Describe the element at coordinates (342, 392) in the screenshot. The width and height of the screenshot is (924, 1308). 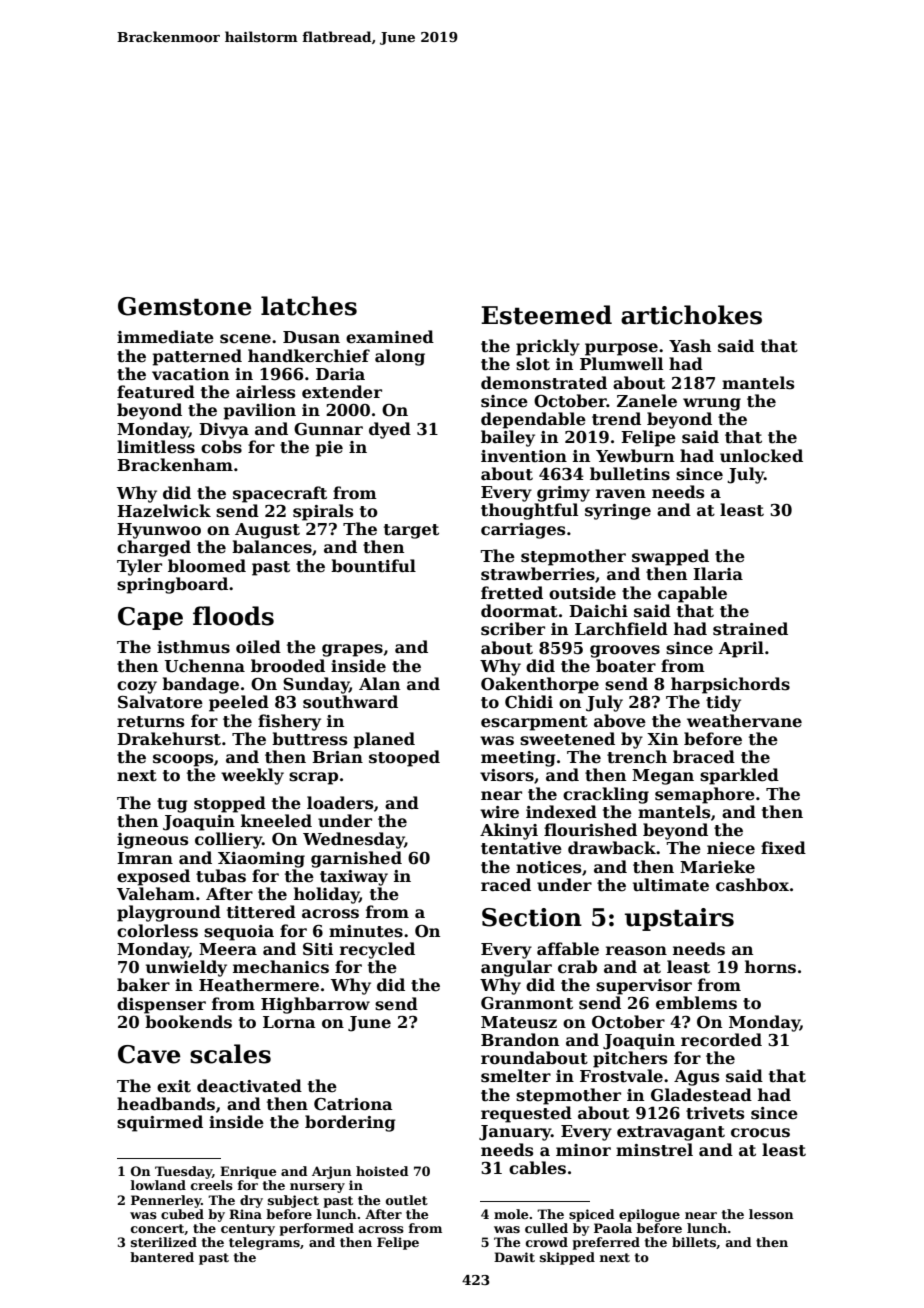
I see `extender` at that location.
